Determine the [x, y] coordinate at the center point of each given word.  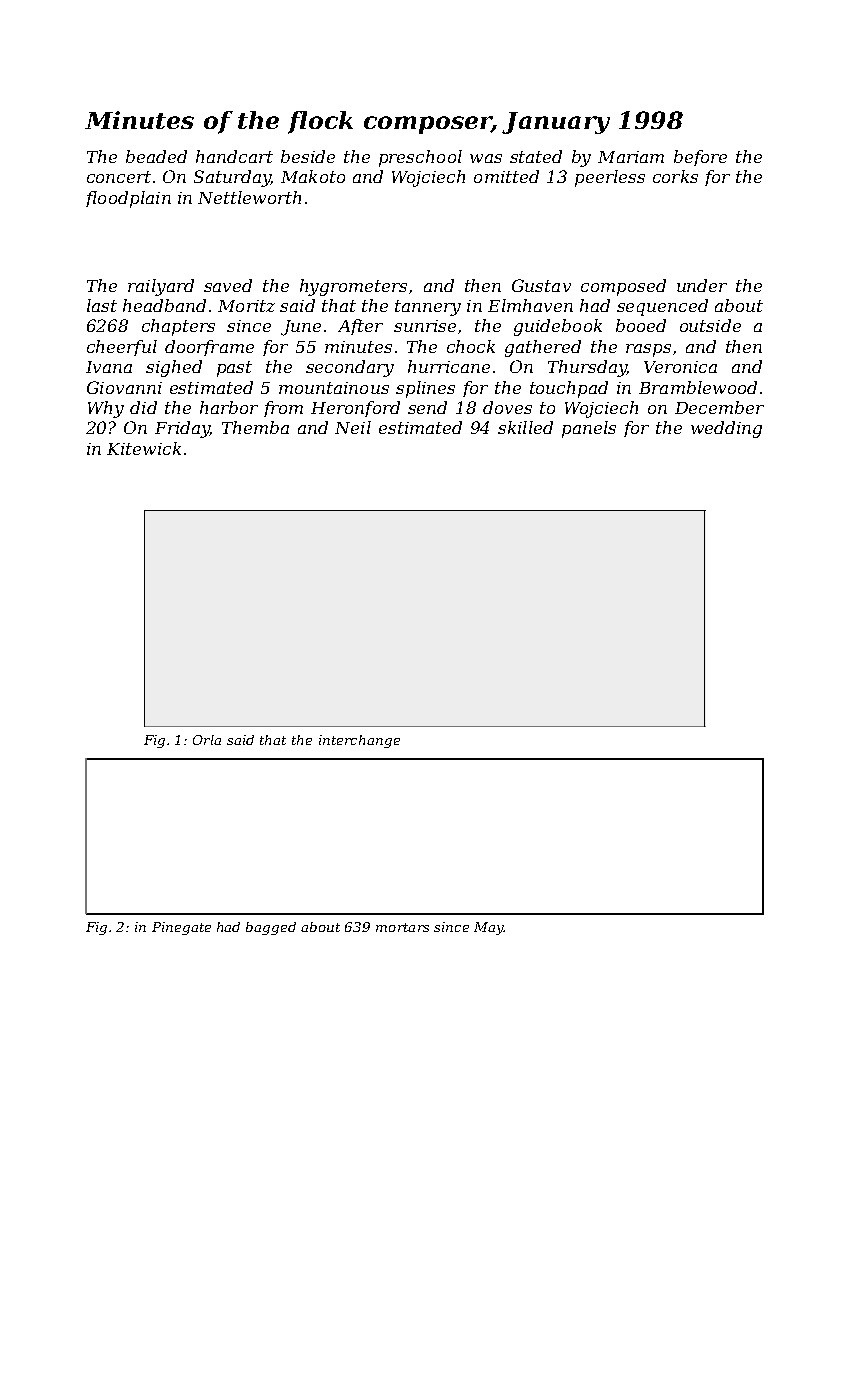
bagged [271, 928]
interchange [359, 741]
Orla [207, 740]
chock [471, 346]
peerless [610, 178]
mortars [402, 927]
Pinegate [181, 928]
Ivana [109, 367]
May [489, 928]
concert [119, 177]
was [486, 158]
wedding [726, 429]
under [702, 285]
